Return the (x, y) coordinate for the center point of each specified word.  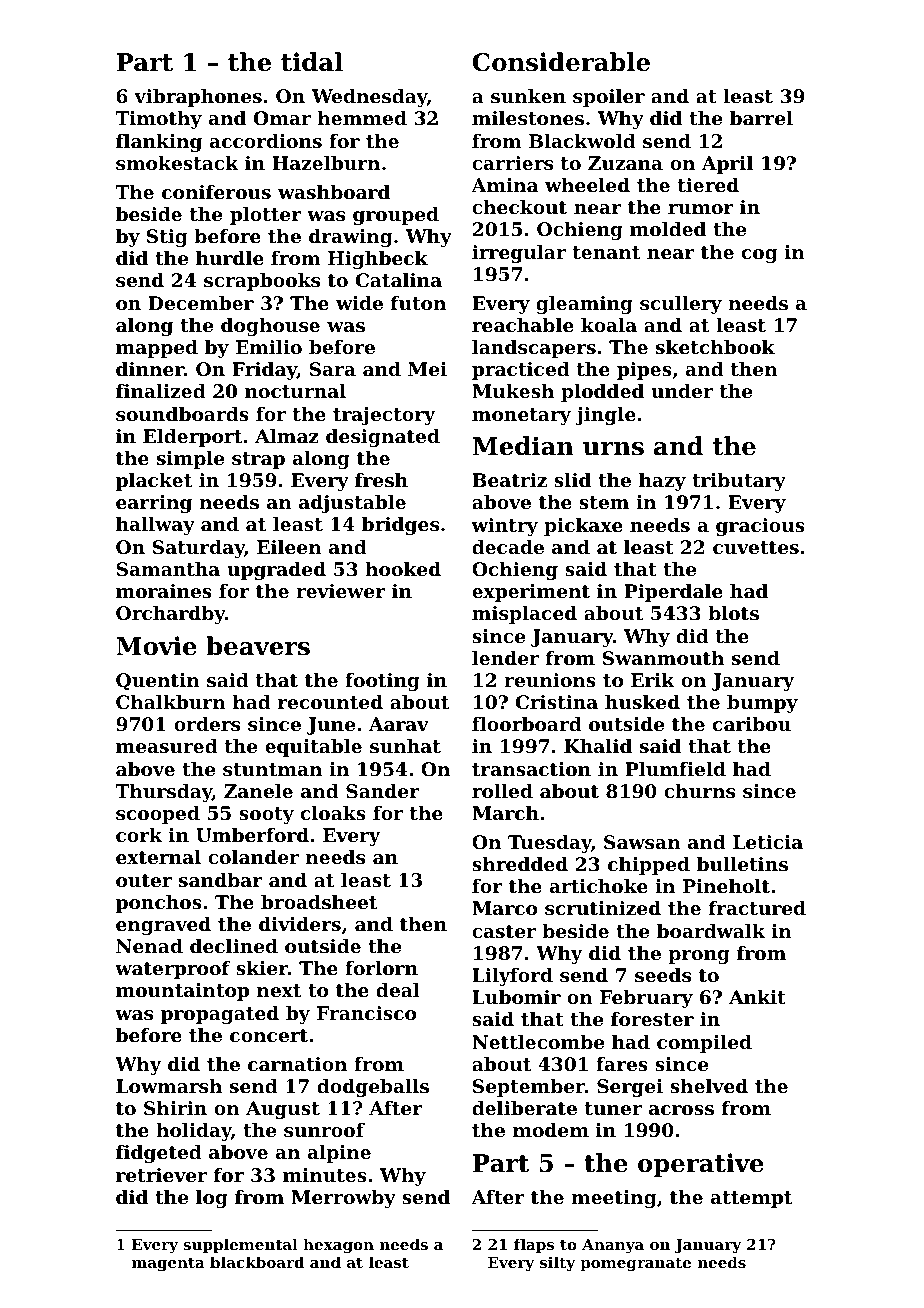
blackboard (257, 1262)
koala (609, 325)
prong (699, 957)
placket (154, 482)
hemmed (362, 118)
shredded (520, 864)
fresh (381, 480)
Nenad (149, 946)
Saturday (199, 549)
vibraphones (198, 98)
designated (383, 438)
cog (759, 256)
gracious (760, 527)
